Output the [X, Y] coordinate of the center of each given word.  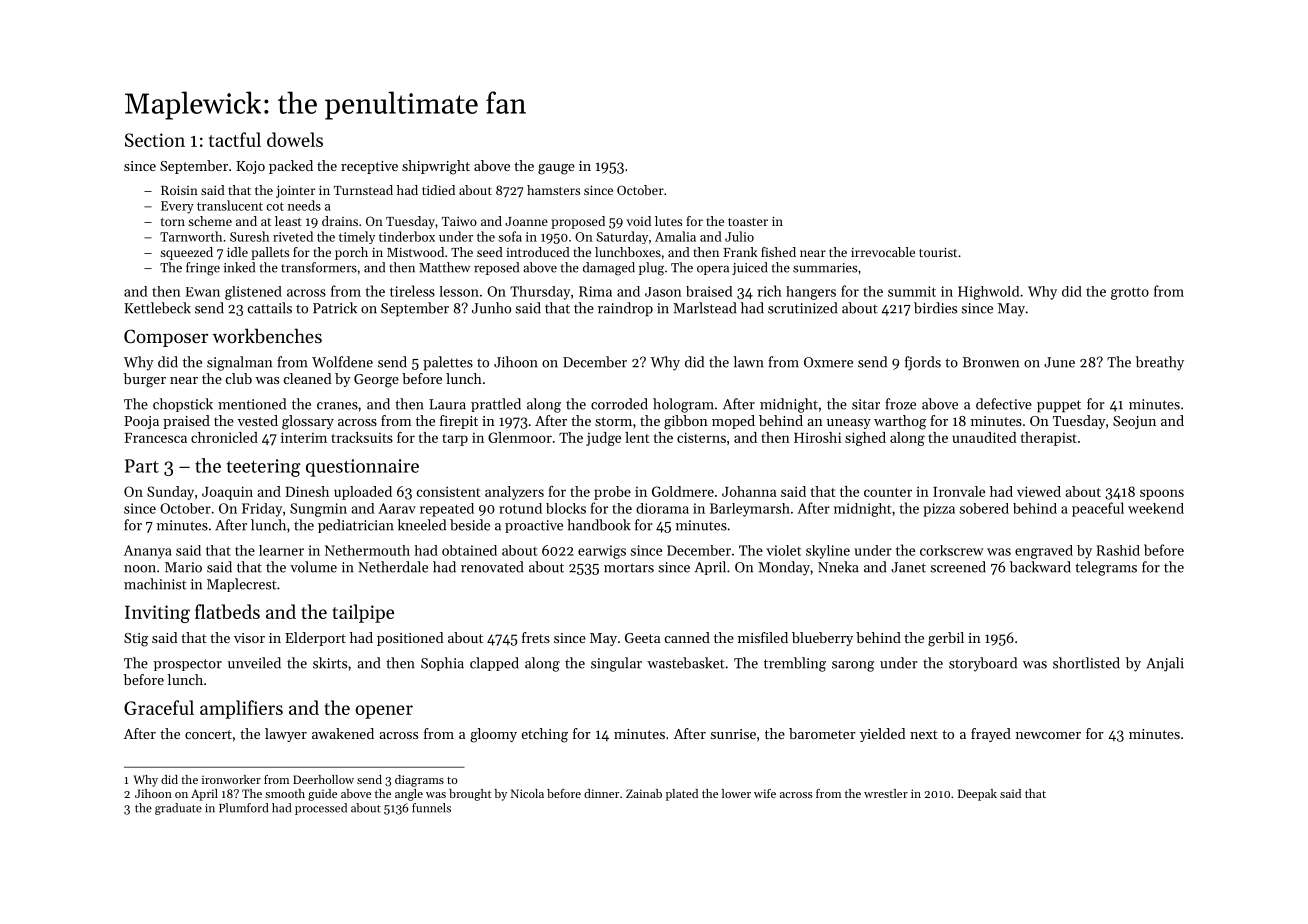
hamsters [553, 190]
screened [958, 567]
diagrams [419, 781]
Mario [183, 567]
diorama [662, 508]
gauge [556, 169]
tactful [235, 139]
